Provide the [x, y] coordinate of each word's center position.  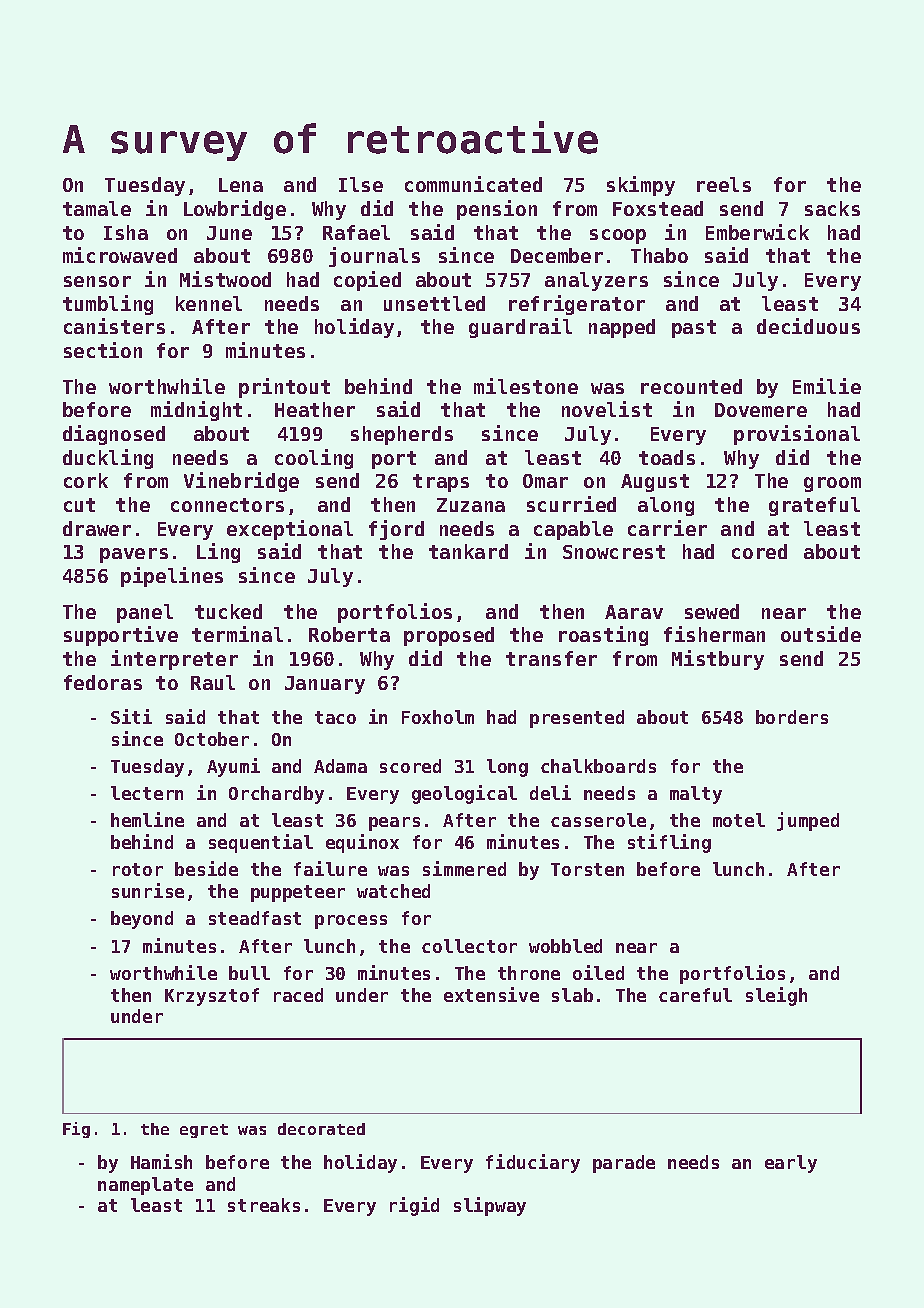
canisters [114, 326]
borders [792, 717]
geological [464, 794]
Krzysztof [212, 997]
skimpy [641, 186]
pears [394, 824]
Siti [131, 716]
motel [739, 820]
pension [497, 210]
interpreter [174, 660]
